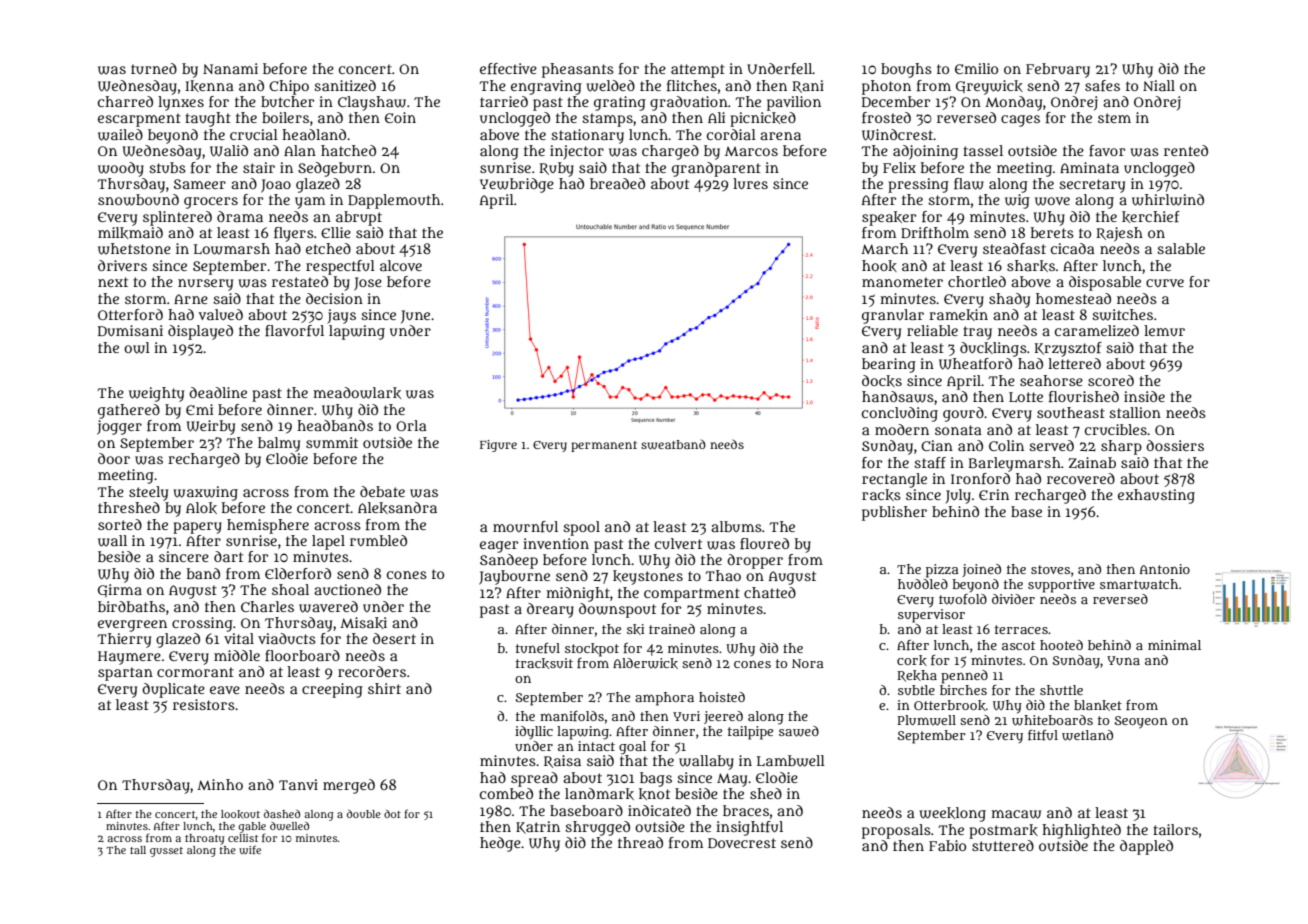 The image size is (1308, 924). Describe the element at coordinates (597, 828) in the screenshot. I see `shrugged` at that location.
